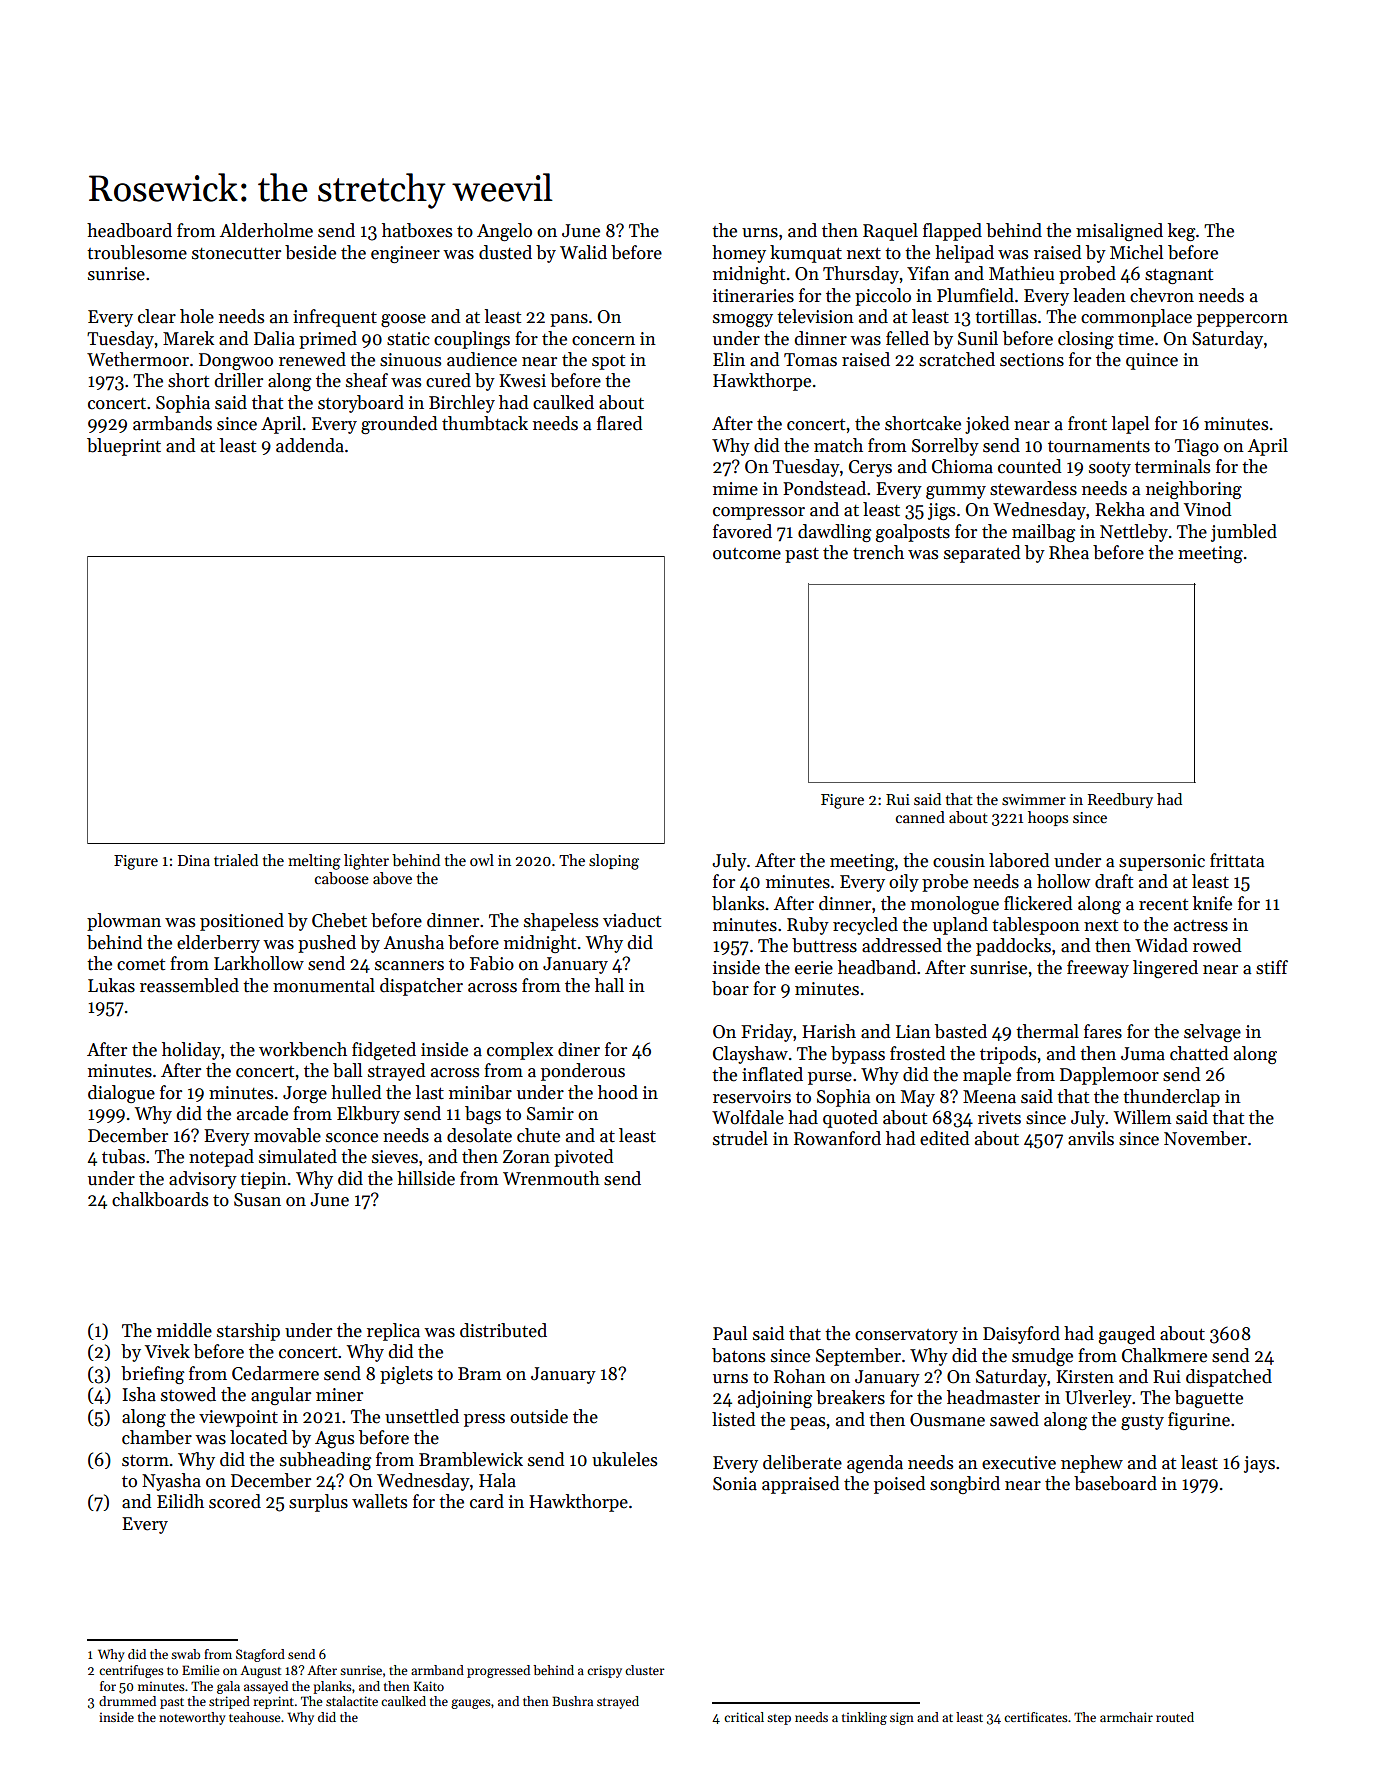 This screenshot has height=1784, width=1378. I want to click on hood, so click(618, 1092).
